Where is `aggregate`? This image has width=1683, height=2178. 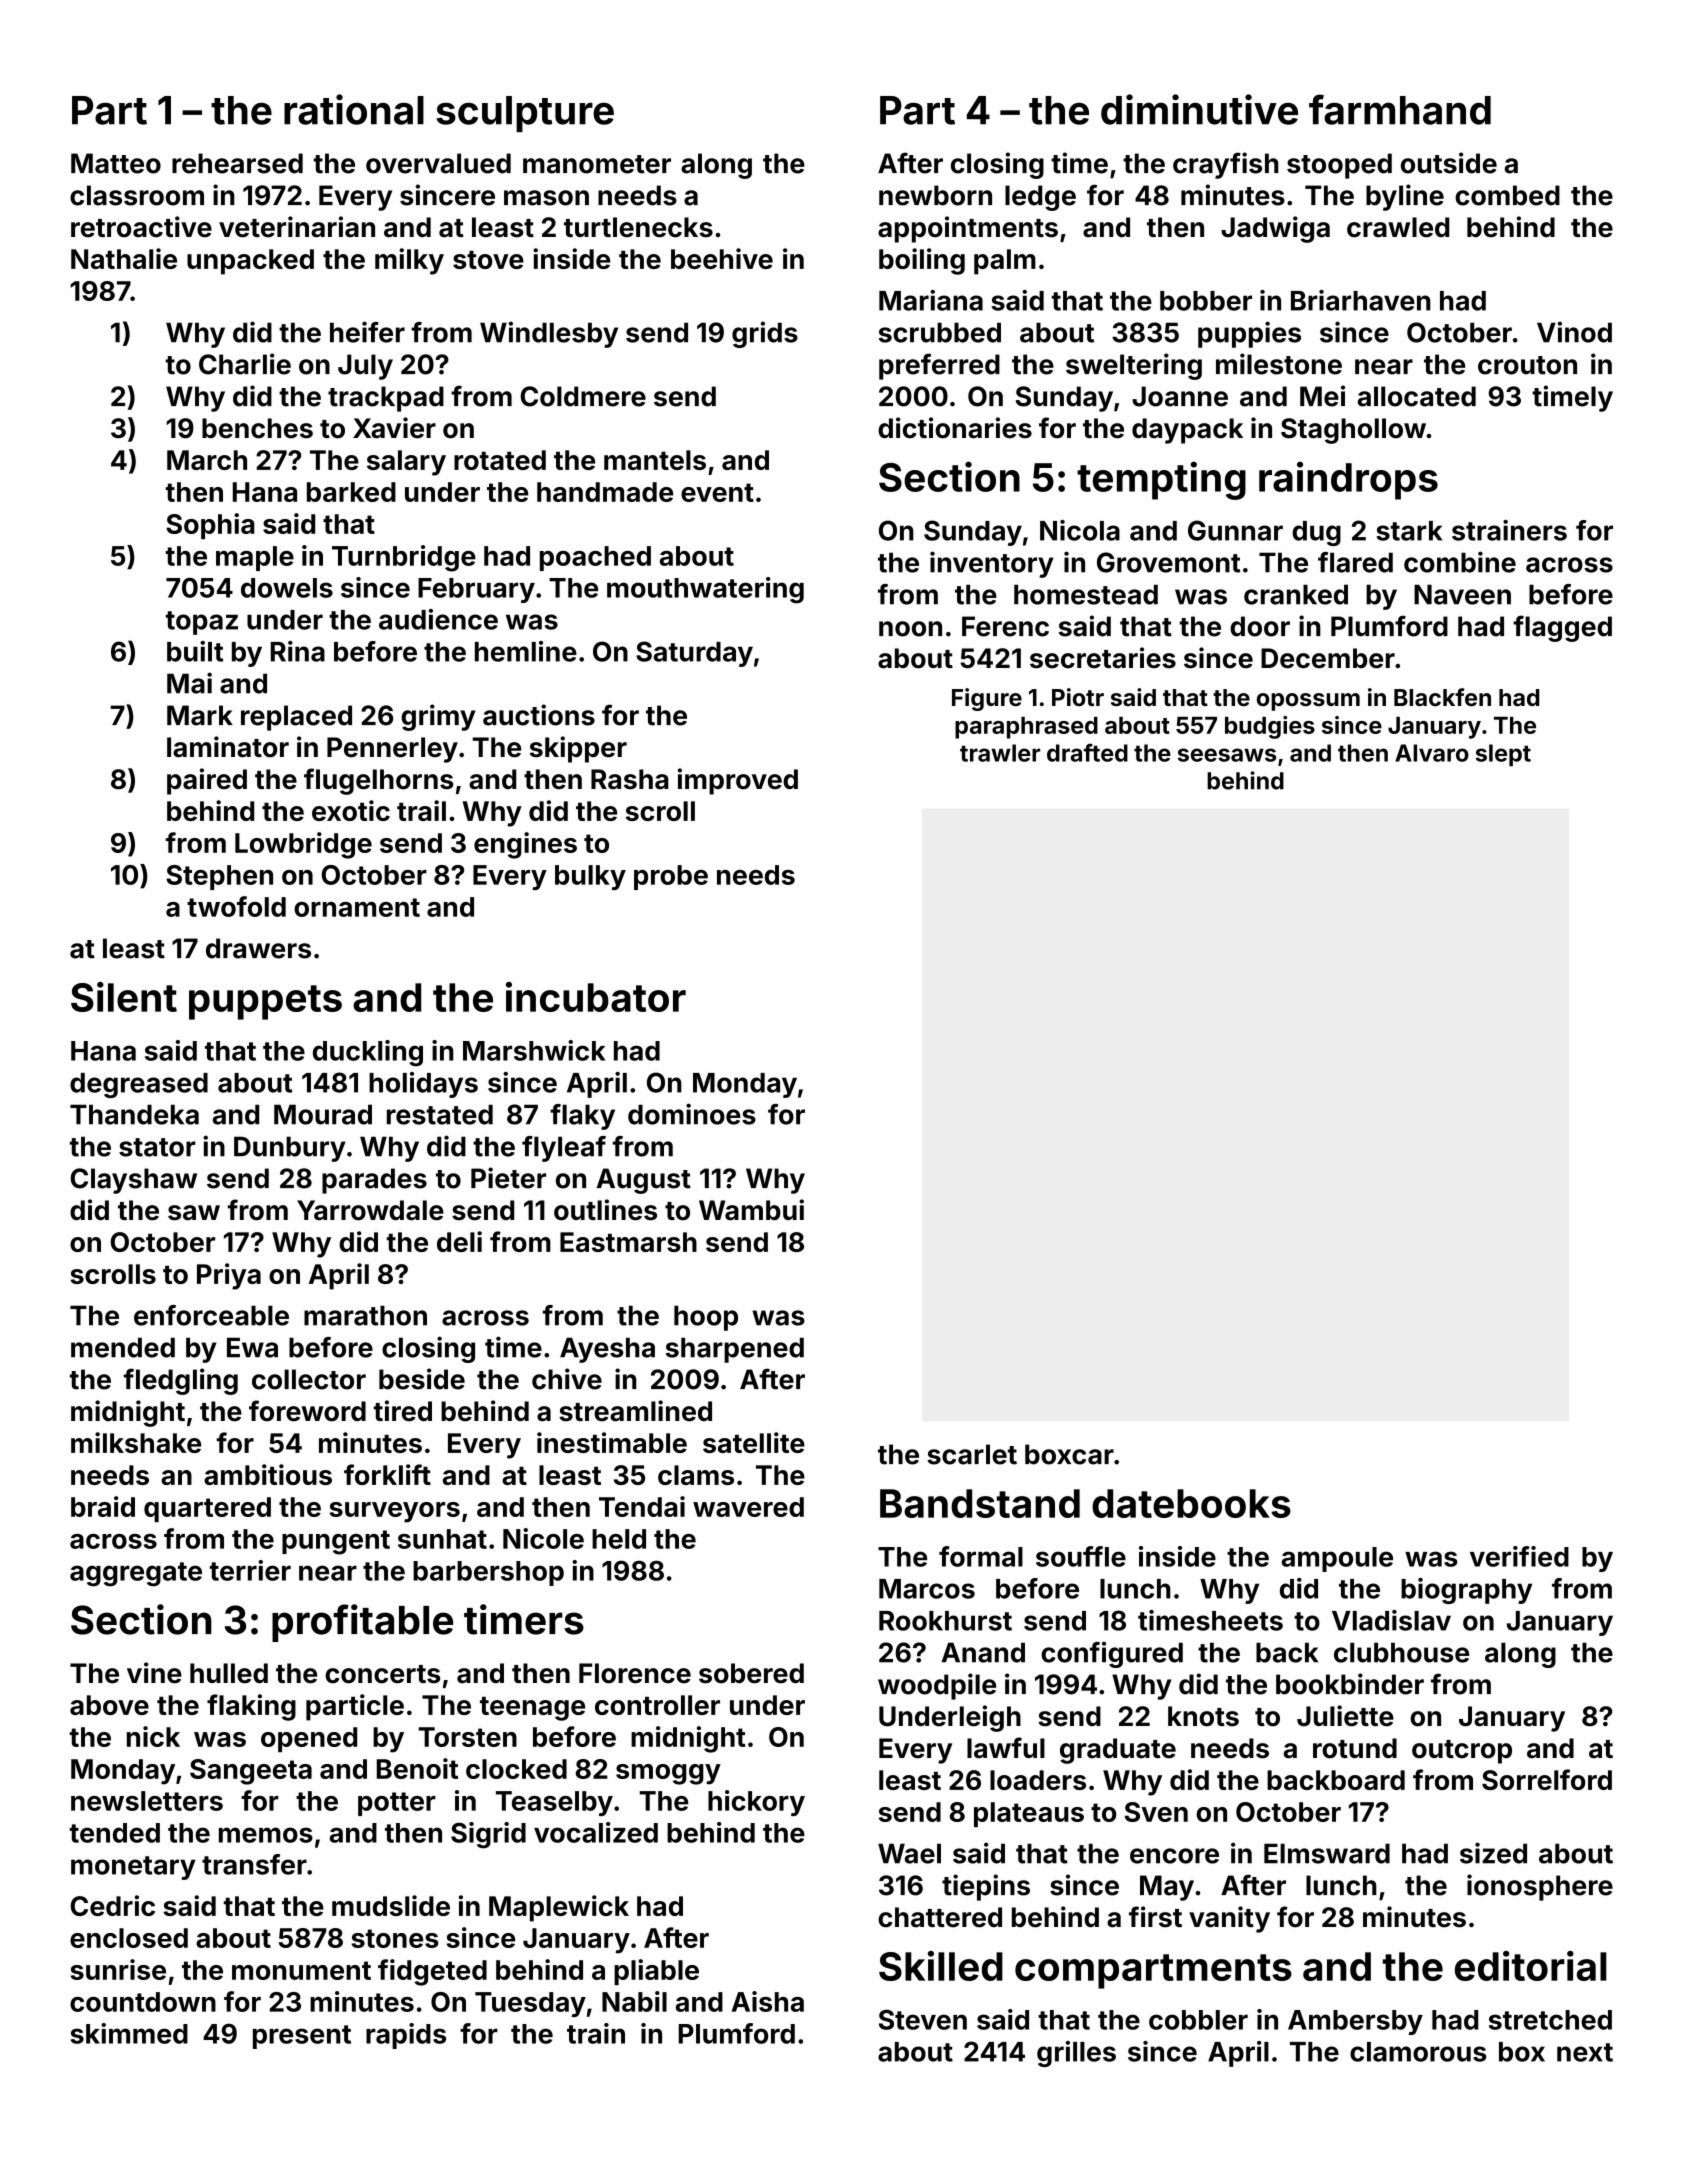
aggregate is located at coordinates (136, 1574).
